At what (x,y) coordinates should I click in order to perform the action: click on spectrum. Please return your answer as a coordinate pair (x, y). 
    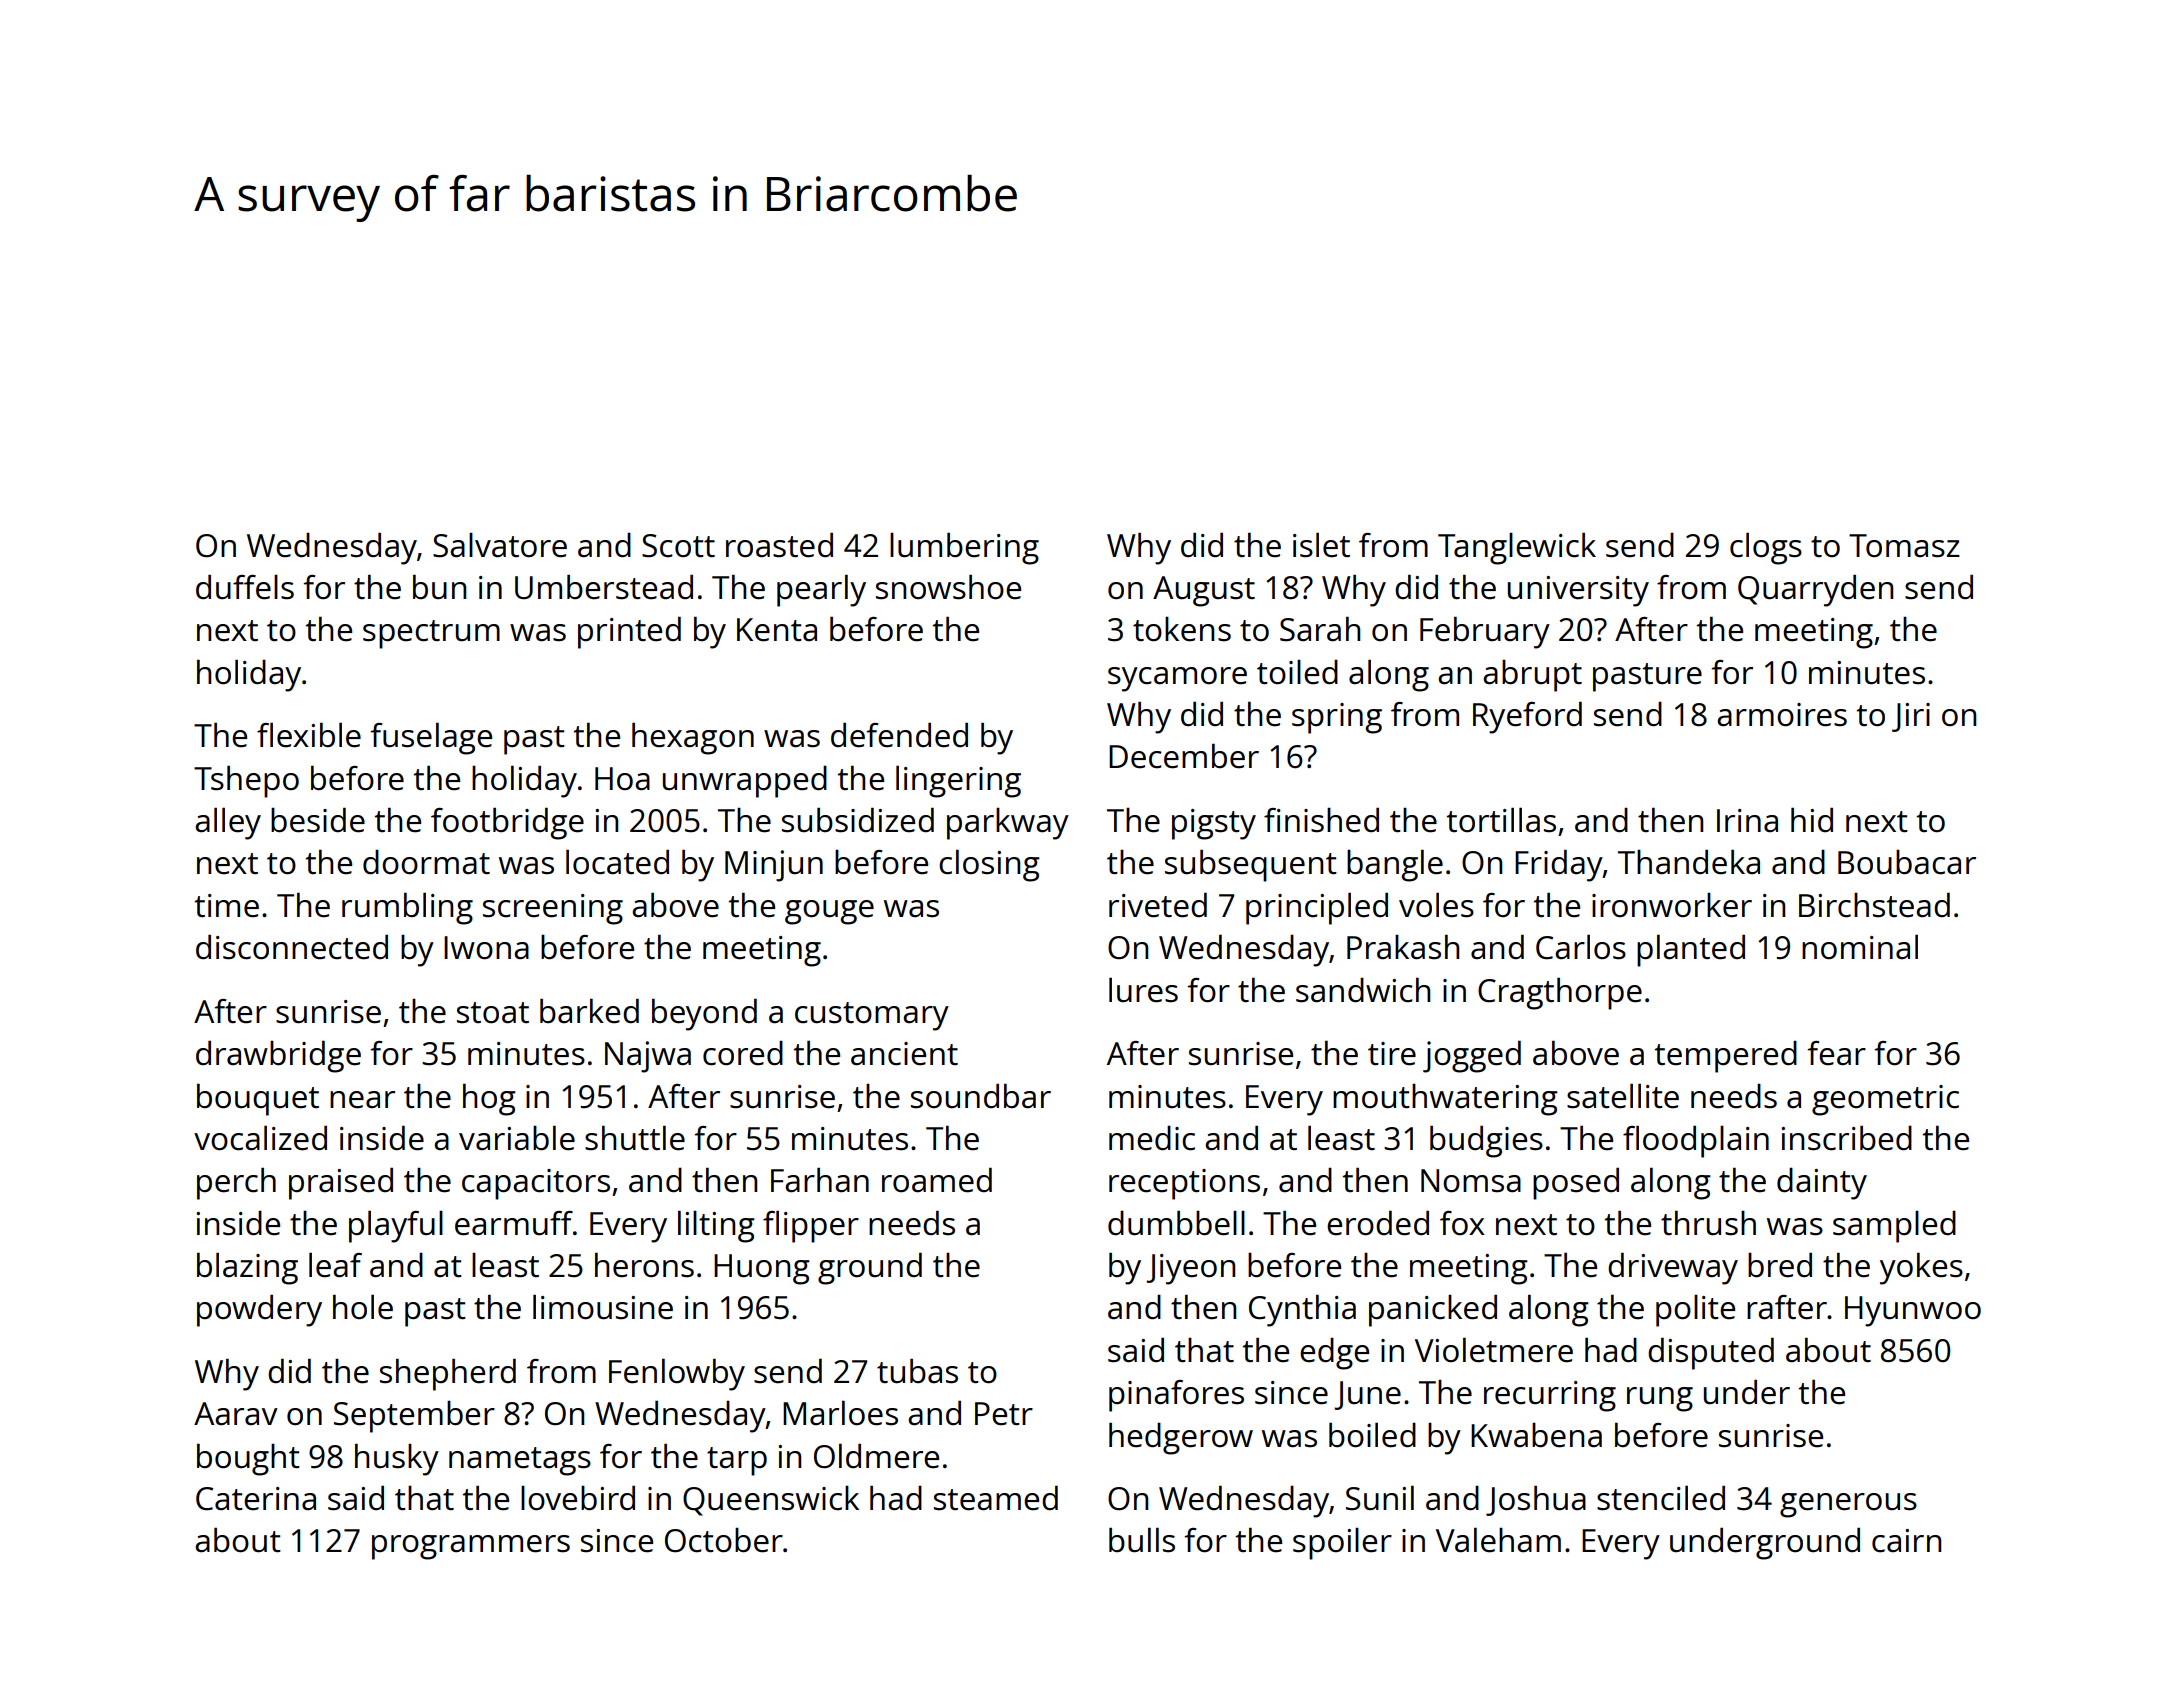
    Looking at the image, I should click on (431, 634).
